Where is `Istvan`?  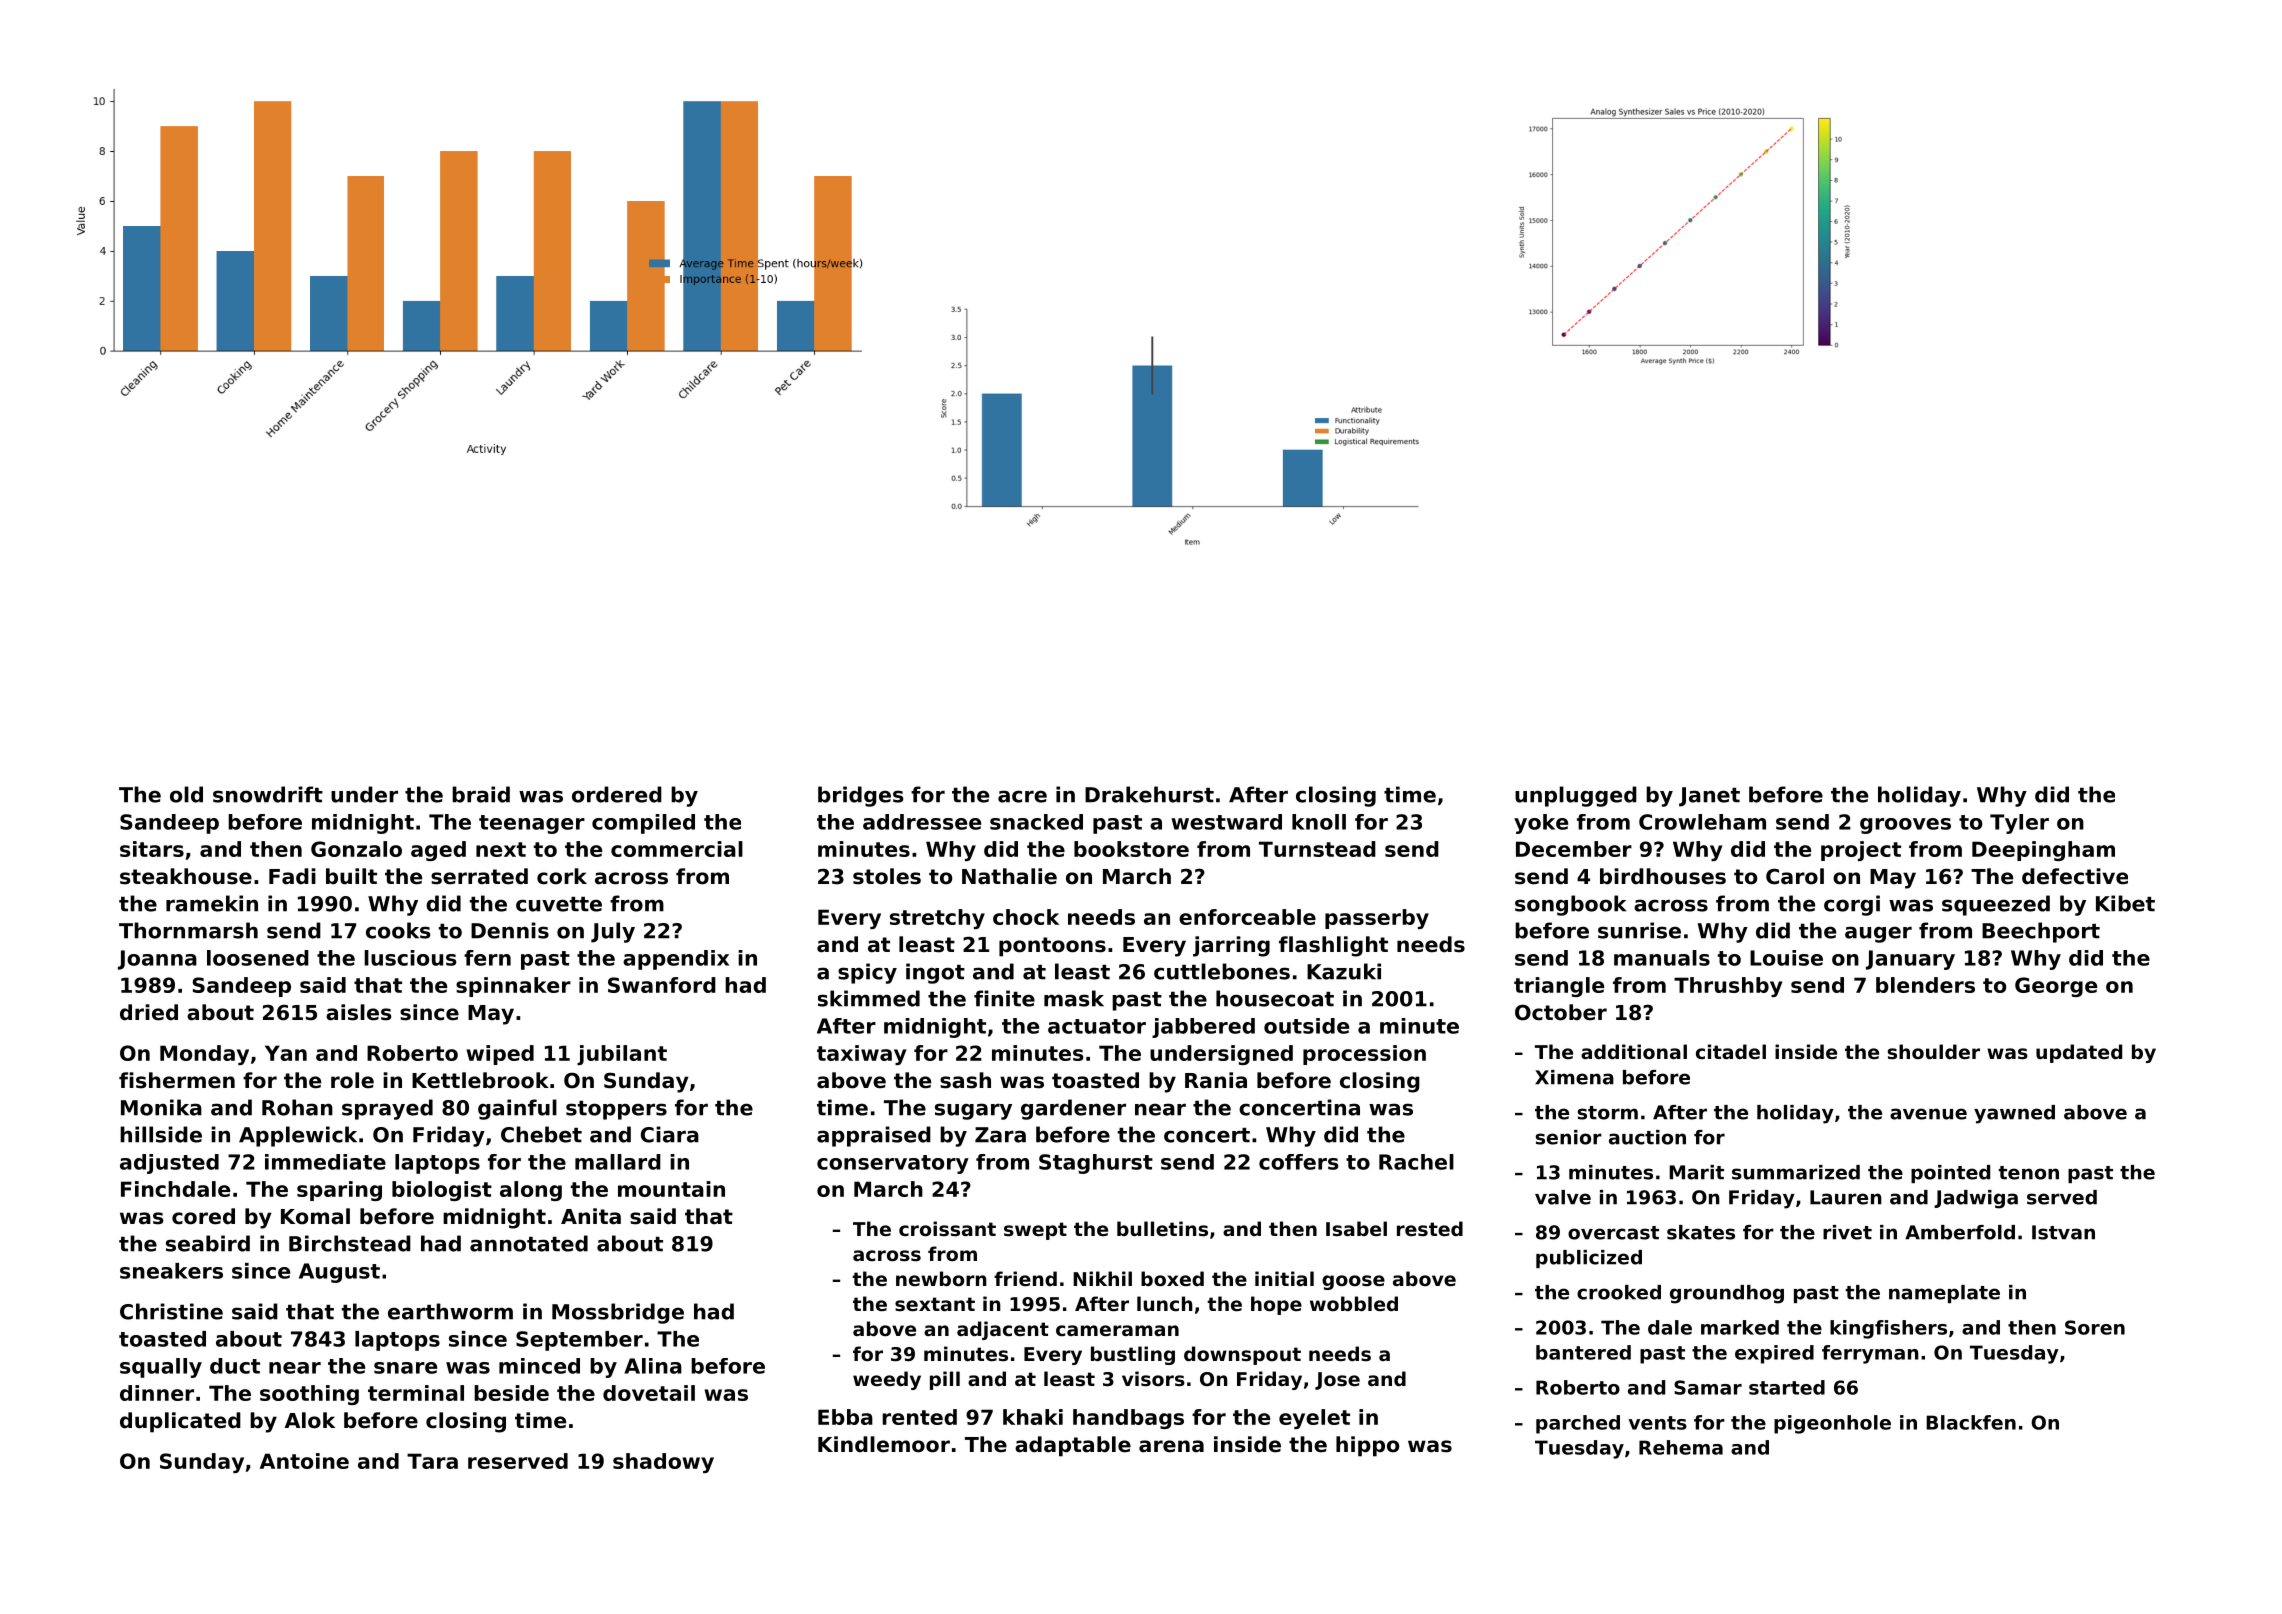
Istvan is located at coordinates (2063, 1232).
